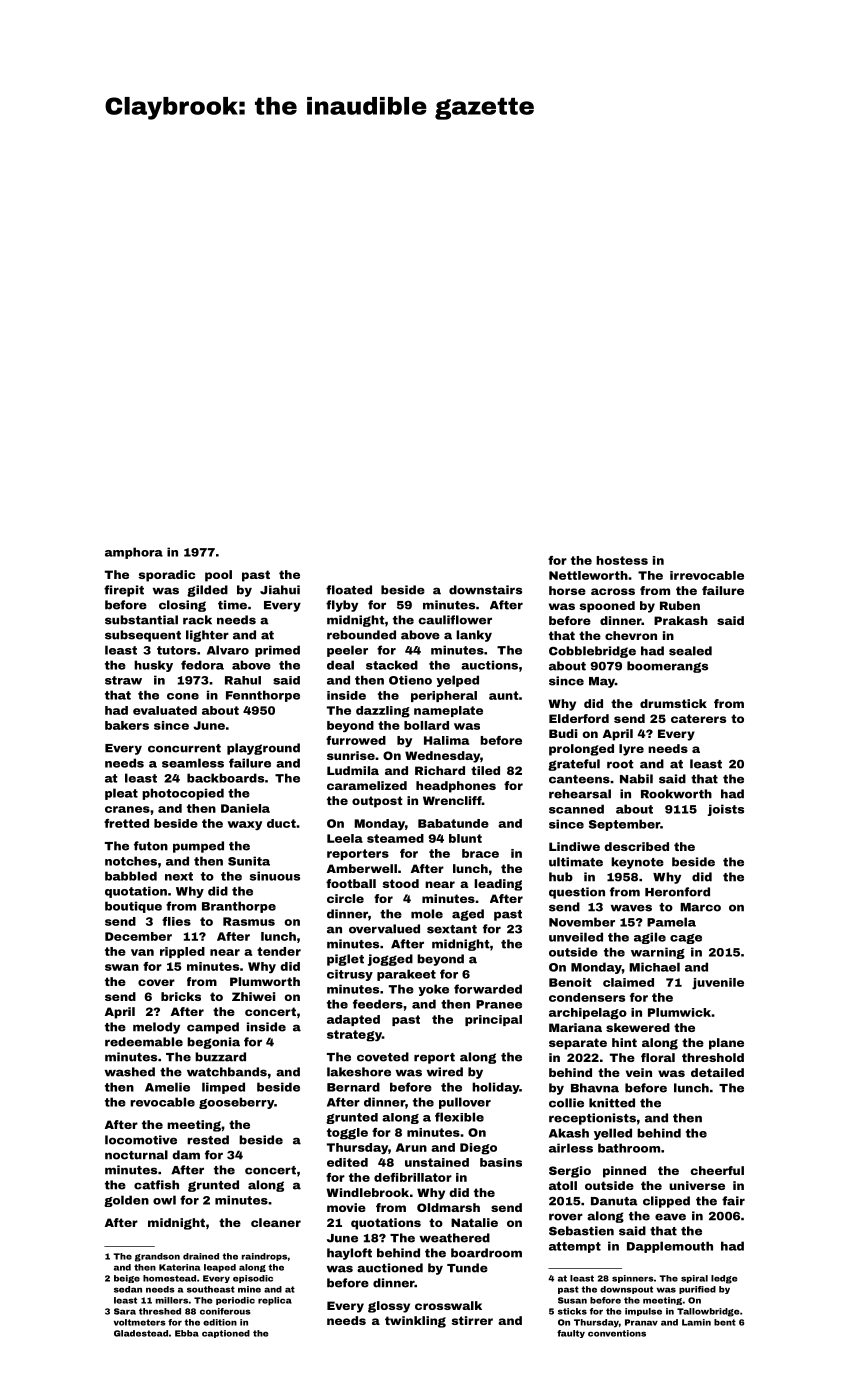 The height and width of the screenshot is (1400, 849). I want to click on forwarded, so click(488, 989).
